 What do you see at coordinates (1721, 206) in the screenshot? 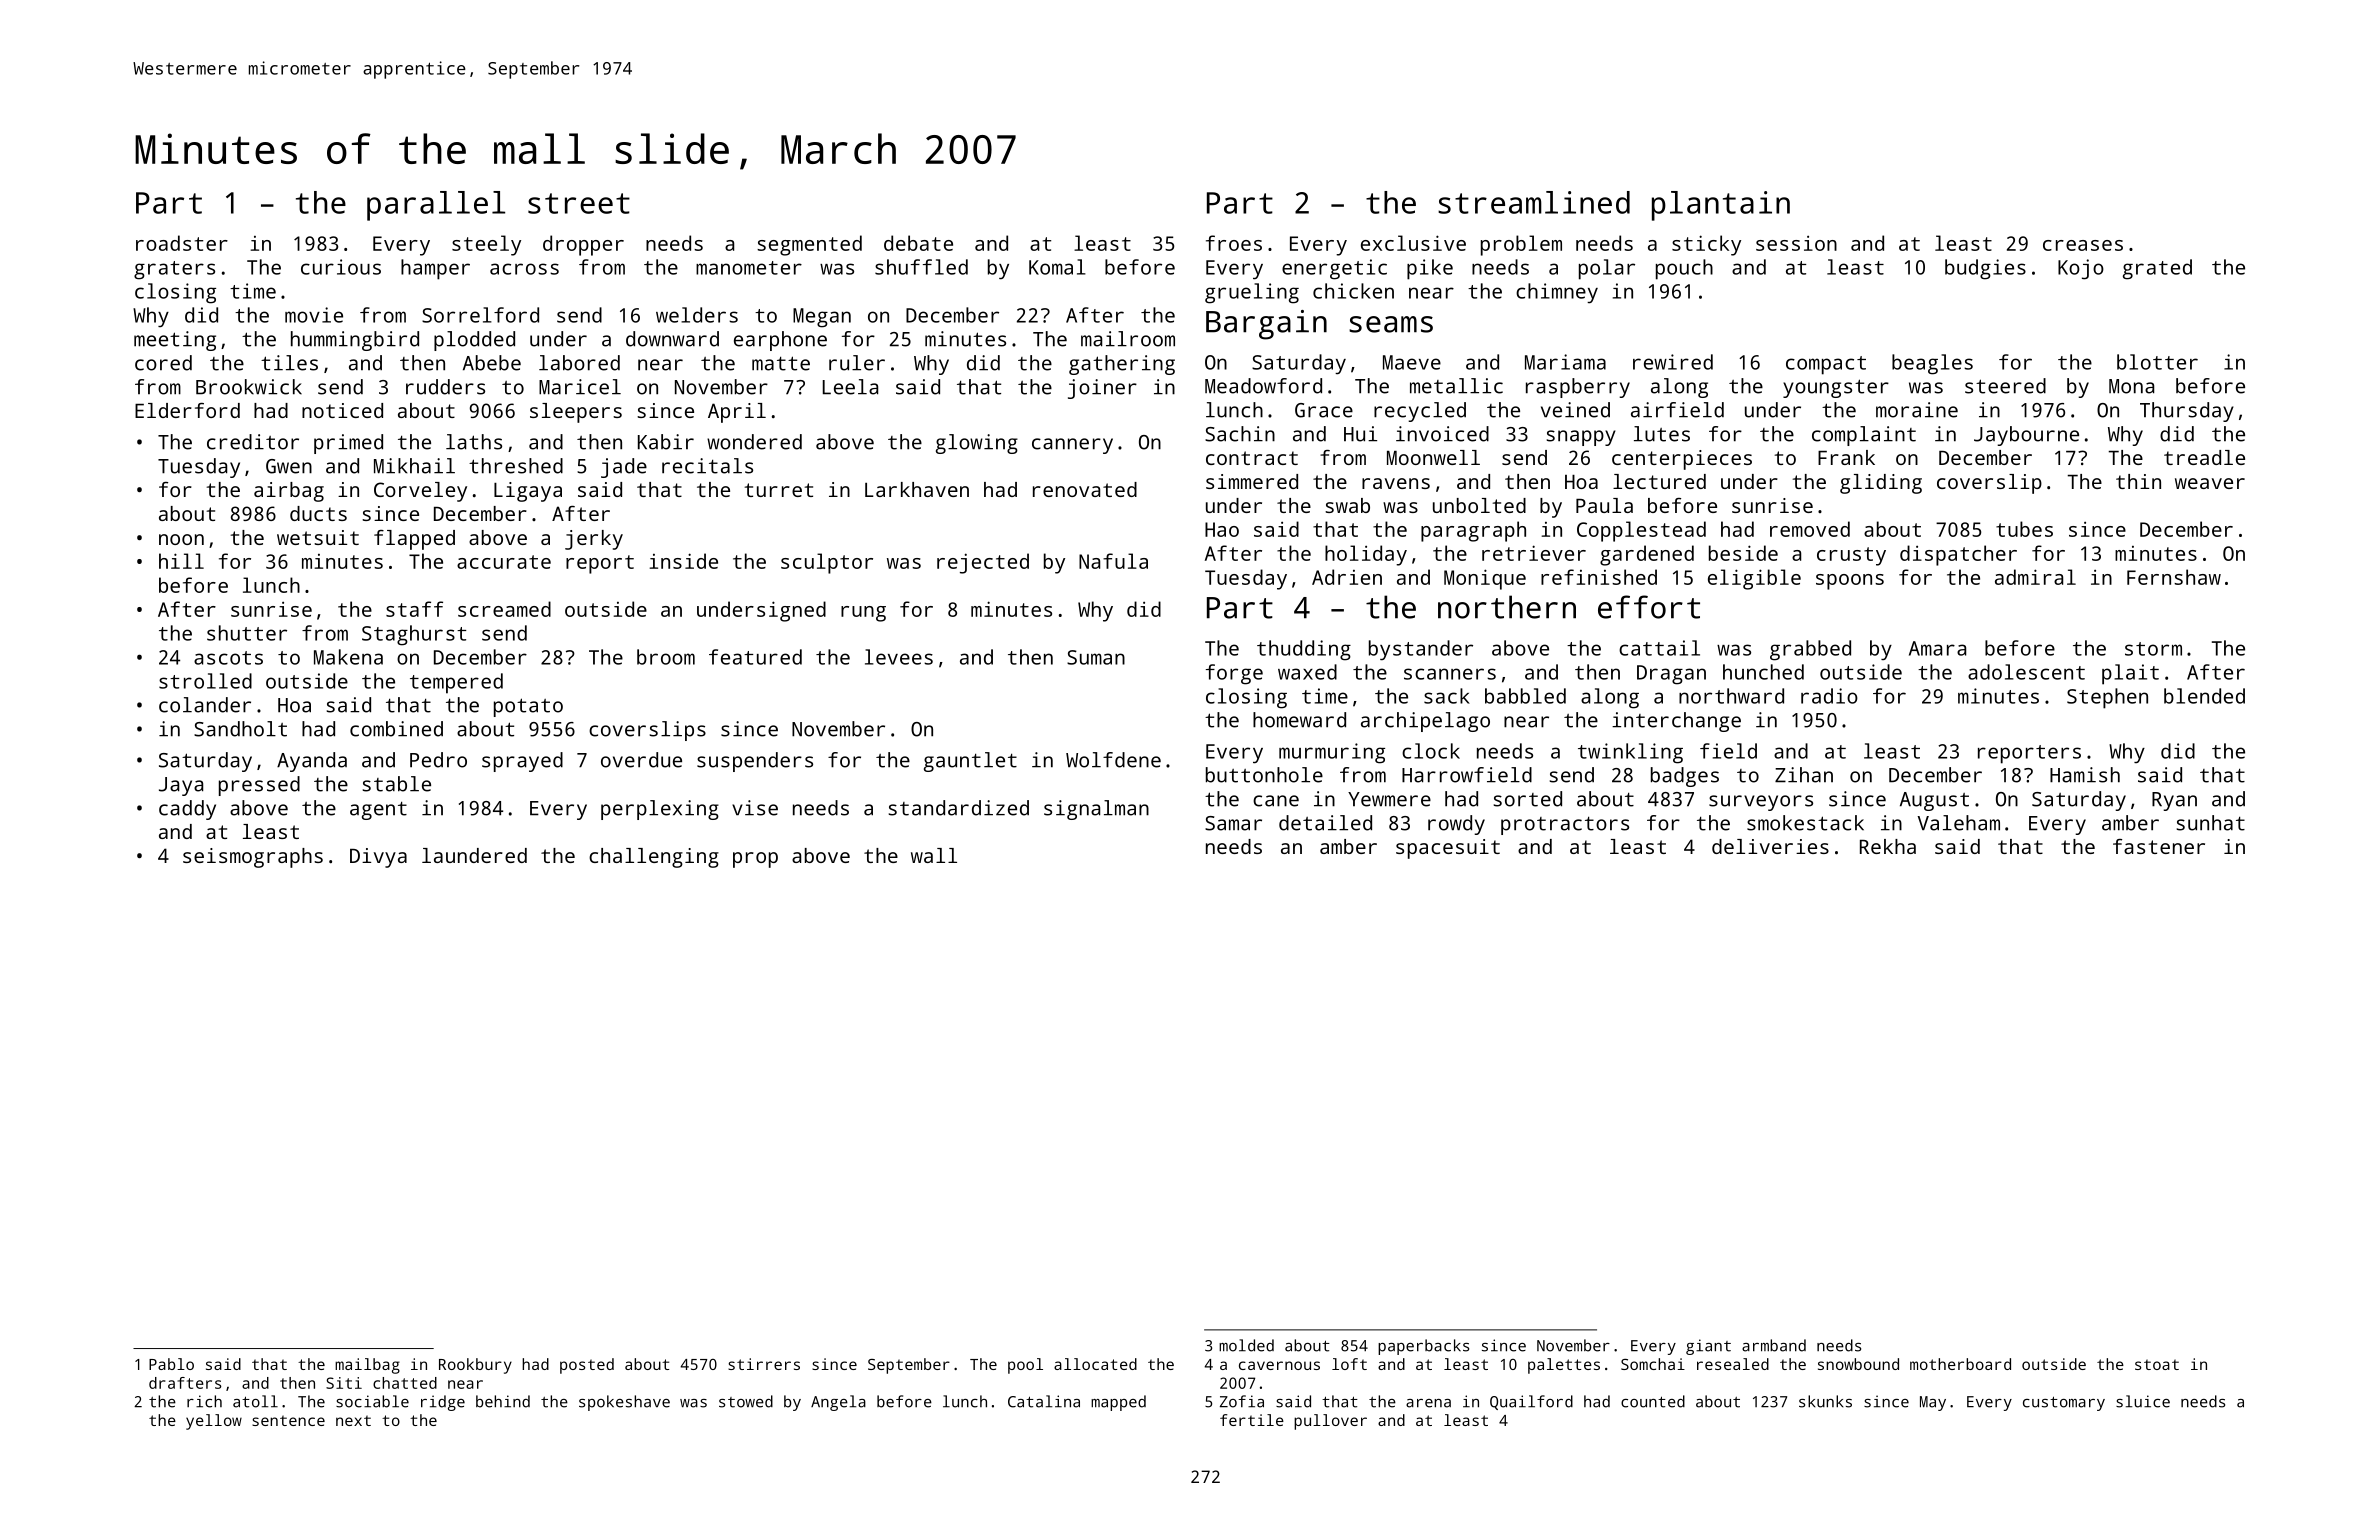
I see `plantain` at bounding box center [1721, 206].
